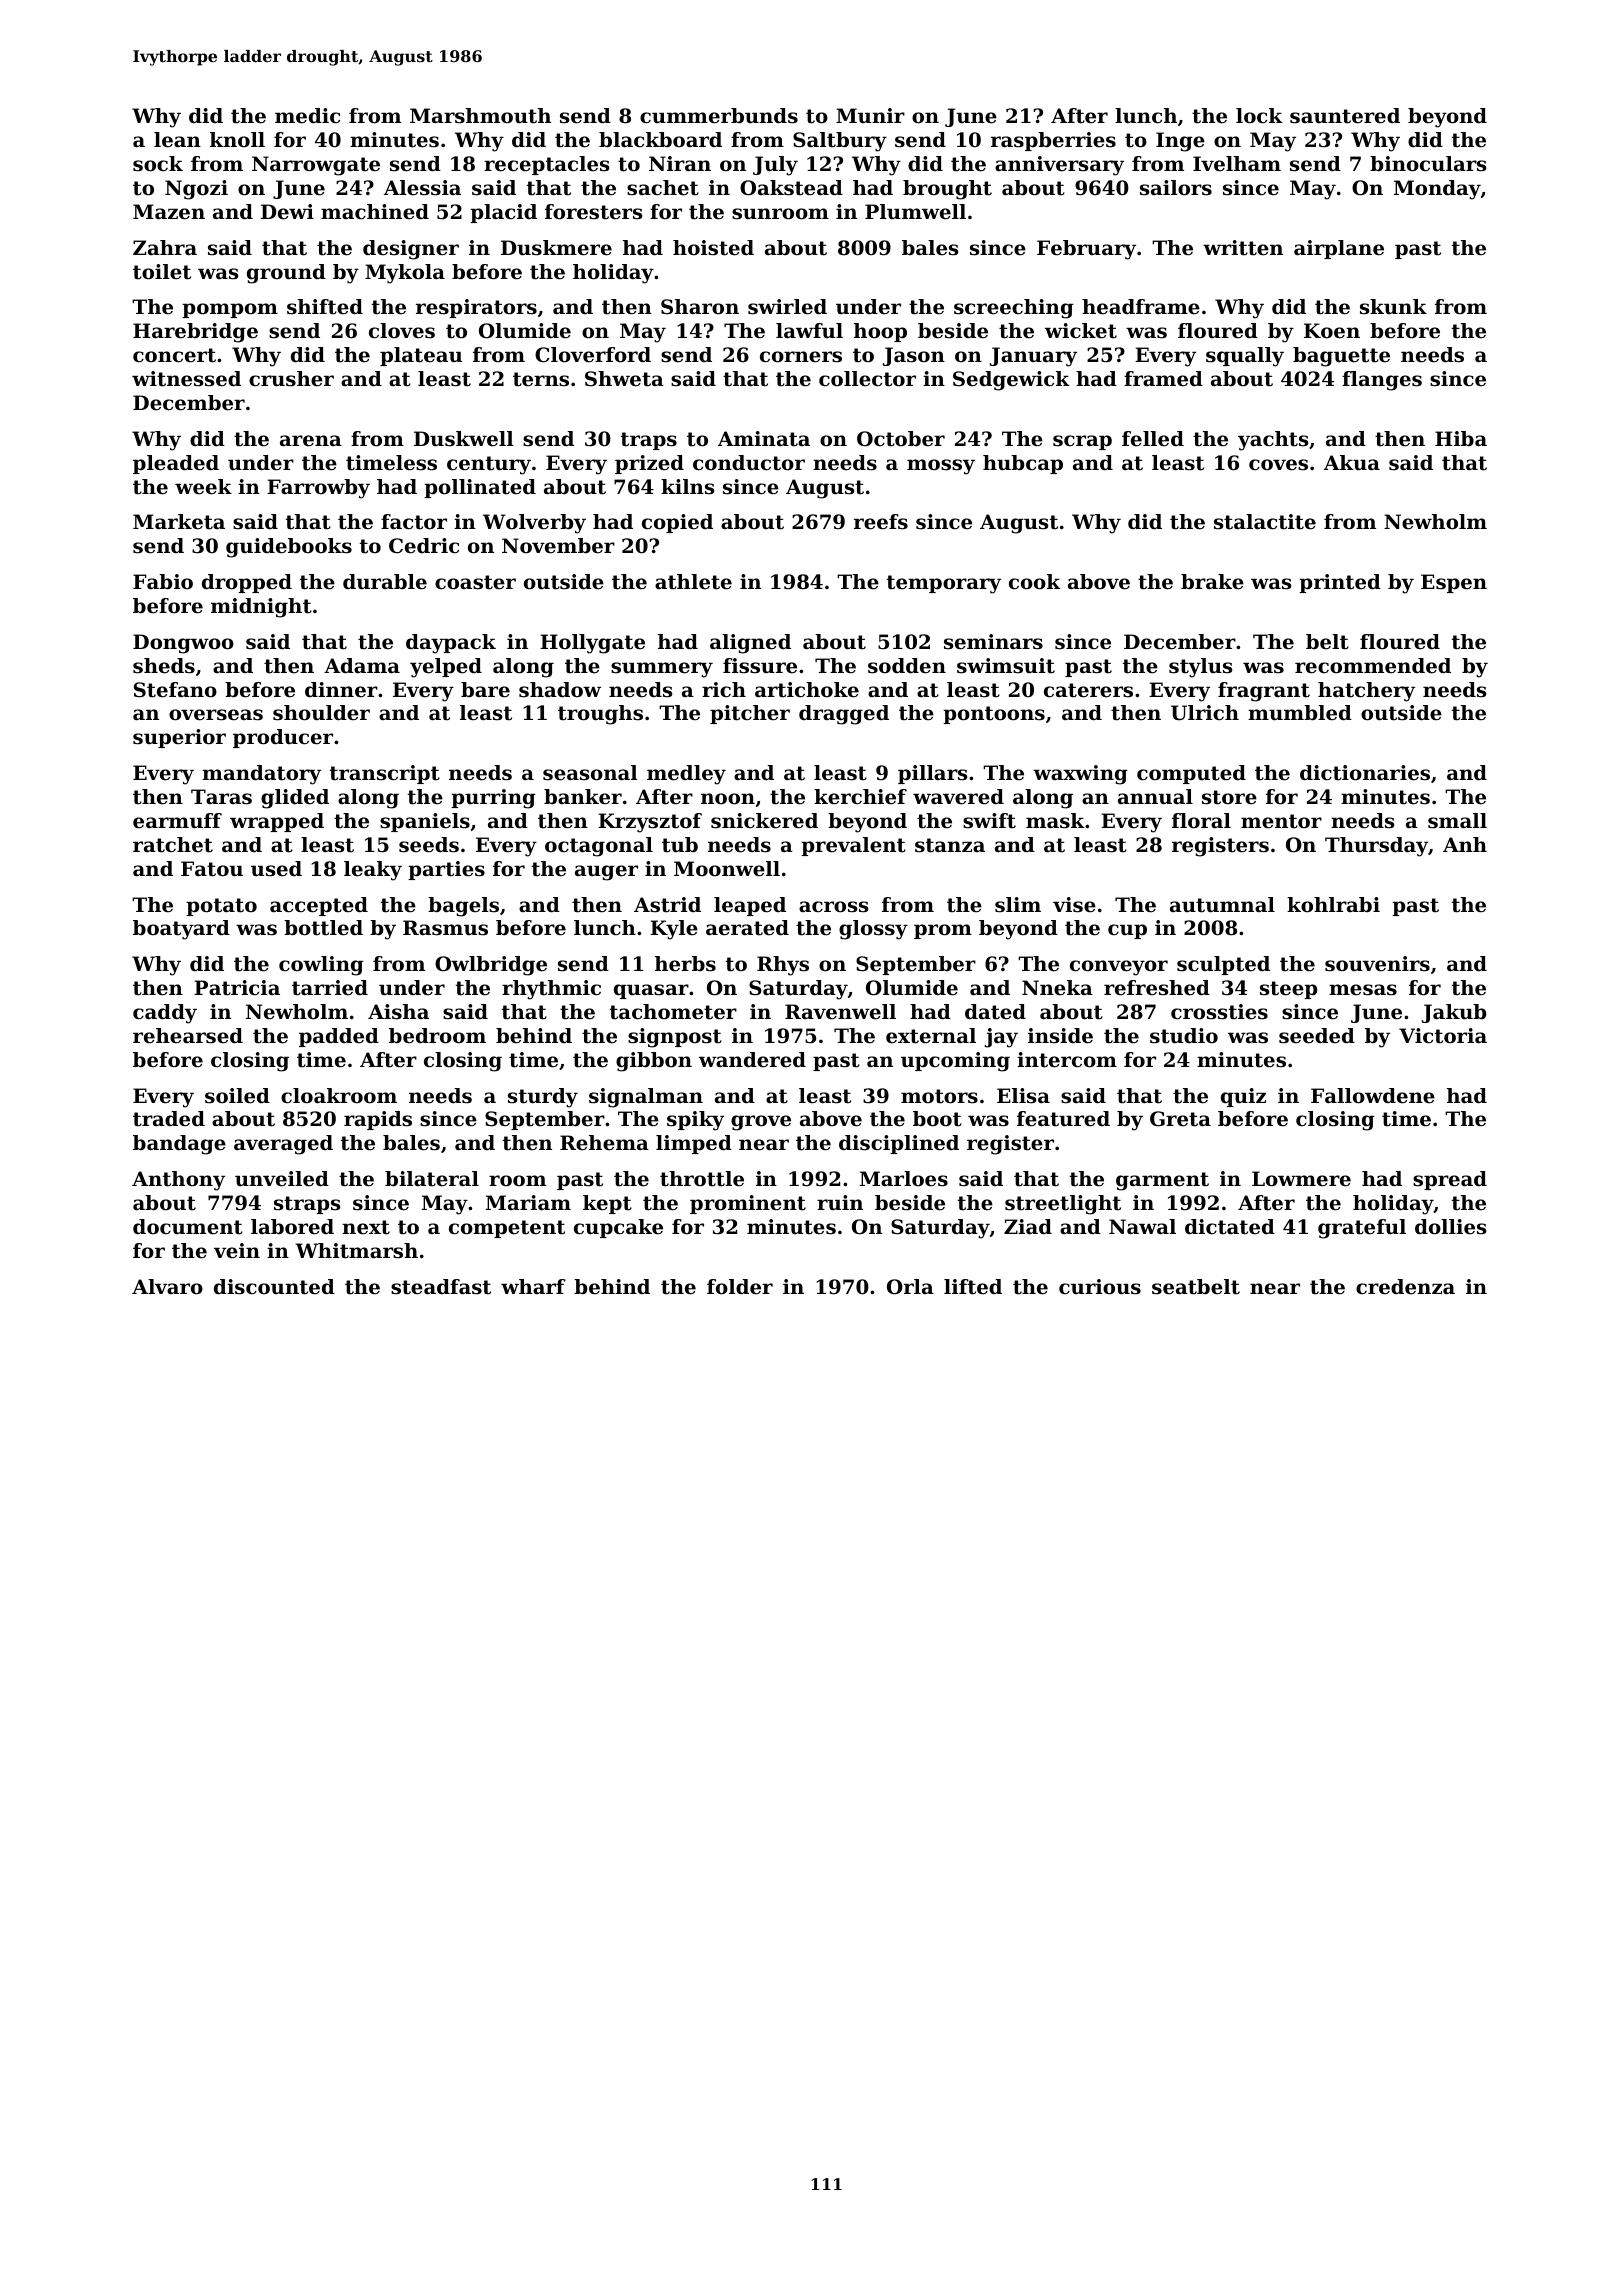  Describe the element at coordinates (910, 1287) in the page. I see `Orla` at that location.
